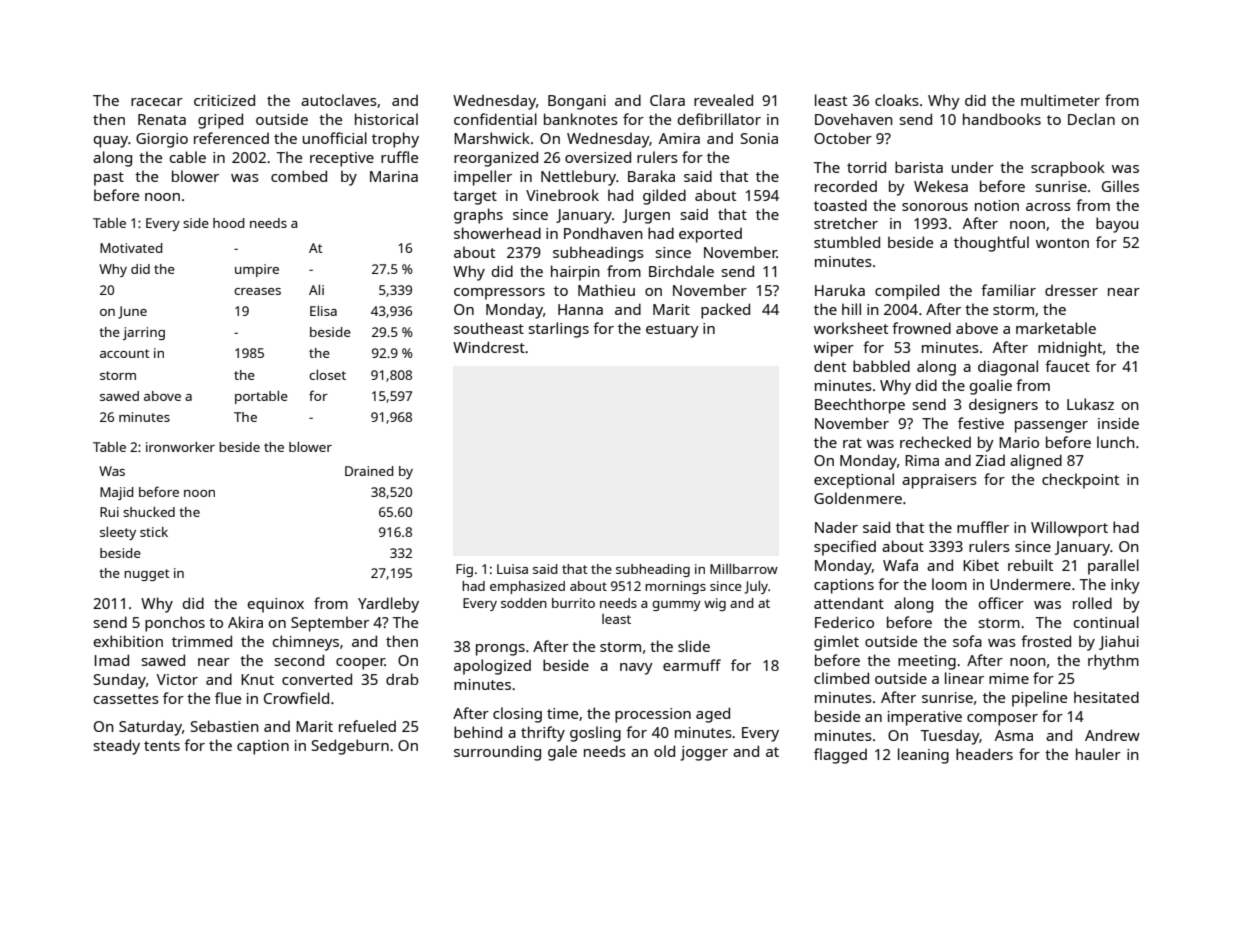  What do you see at coordinates (967, 641) in the screenshot?
I see `sofa` at bounding box center [967, 641].
